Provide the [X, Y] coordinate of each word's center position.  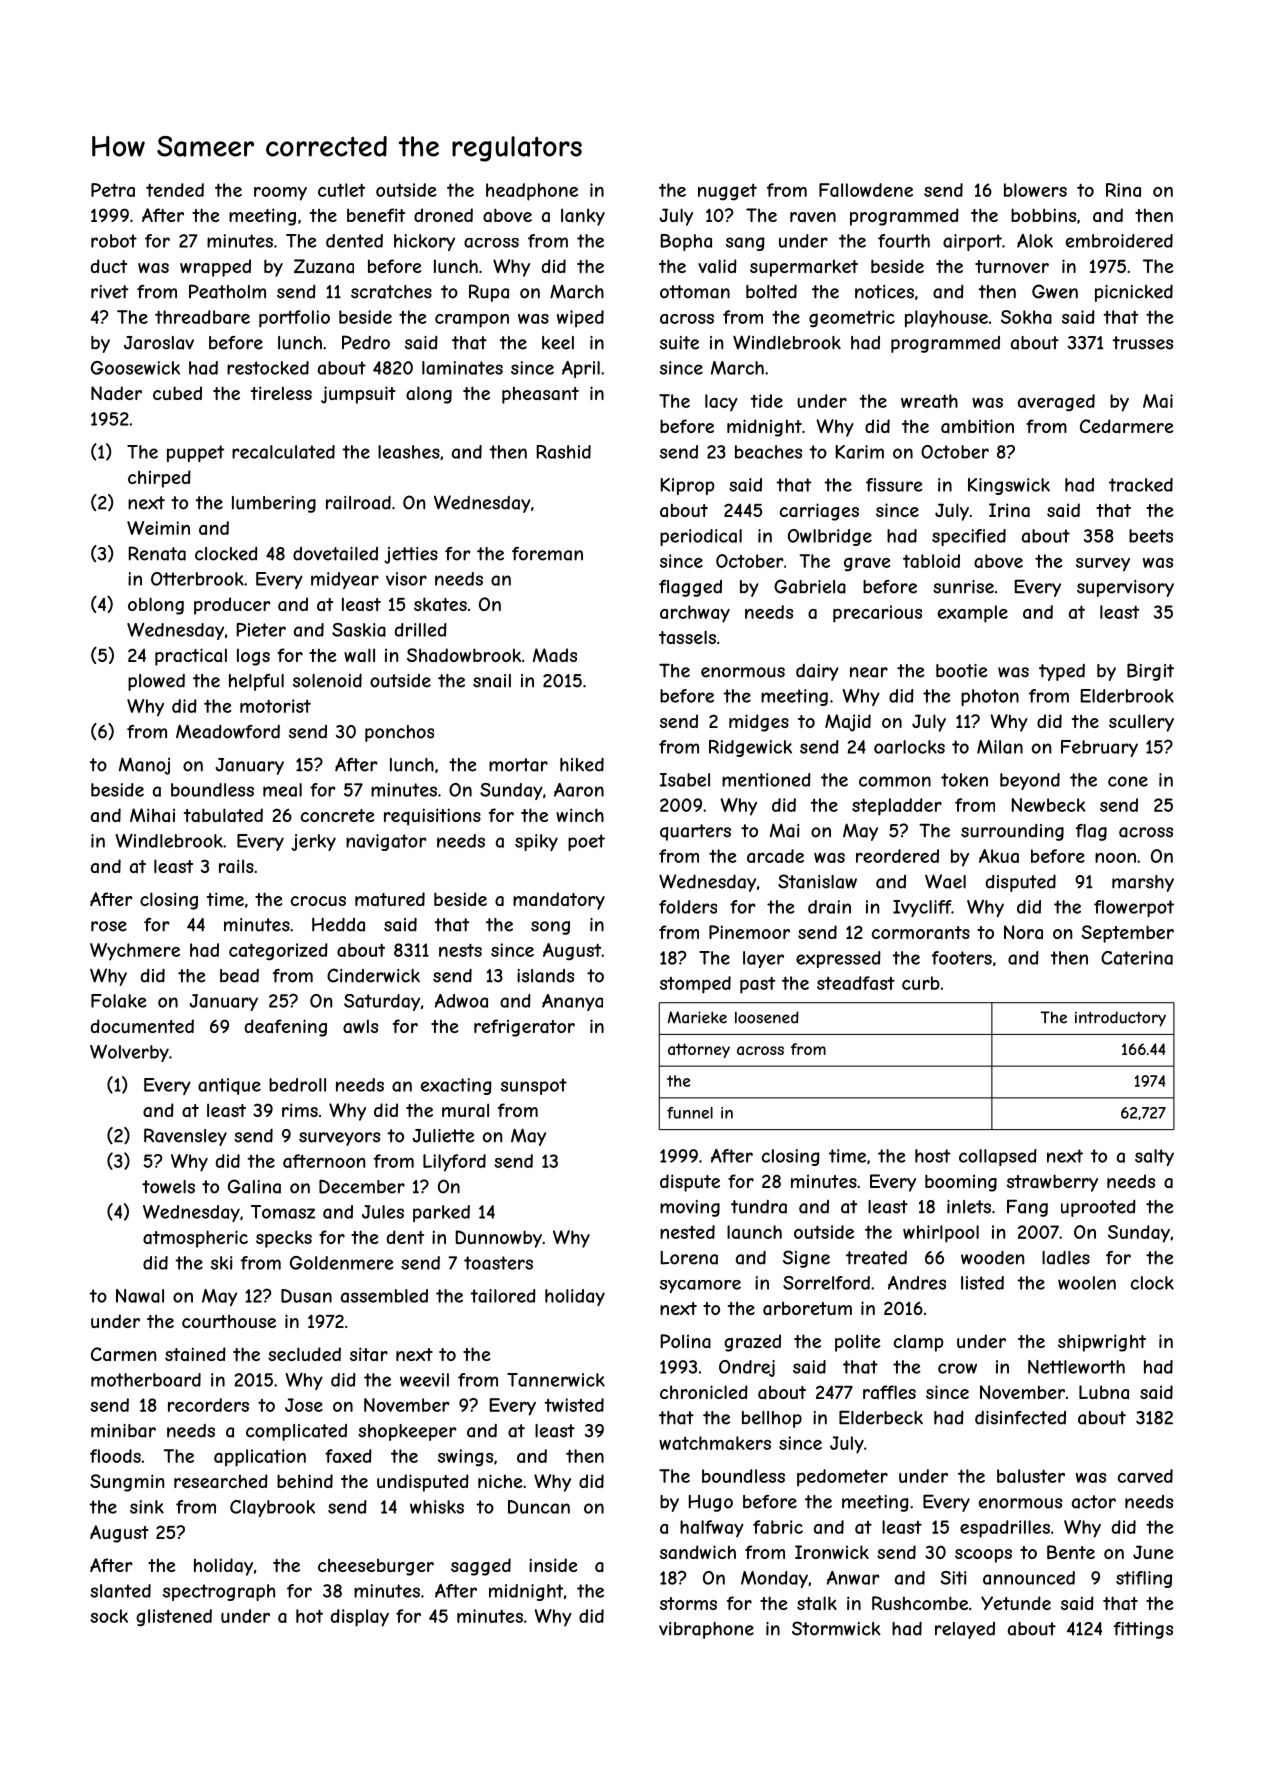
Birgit [1150, 672]
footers [961, 958]
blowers [1035, 190]
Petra [113, 190]
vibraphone [706, 1630]
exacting [456, 1086]
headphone [532, 192]
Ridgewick [750, 748]
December [362, 1187]
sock [109, 1616]
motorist [275, 706]
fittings [1143, 1630]
